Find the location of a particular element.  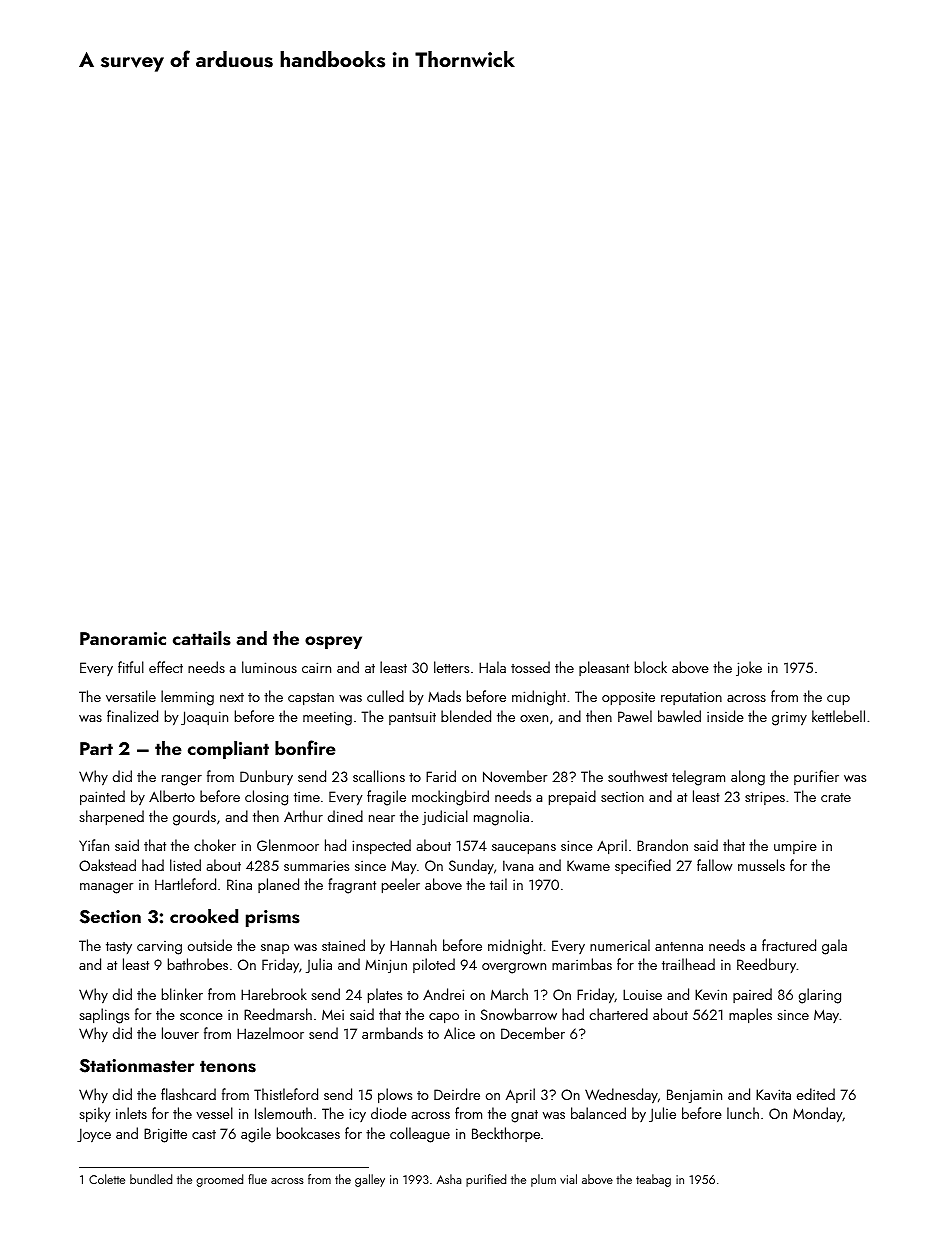

mussels is located at coordinates (761, 865).
